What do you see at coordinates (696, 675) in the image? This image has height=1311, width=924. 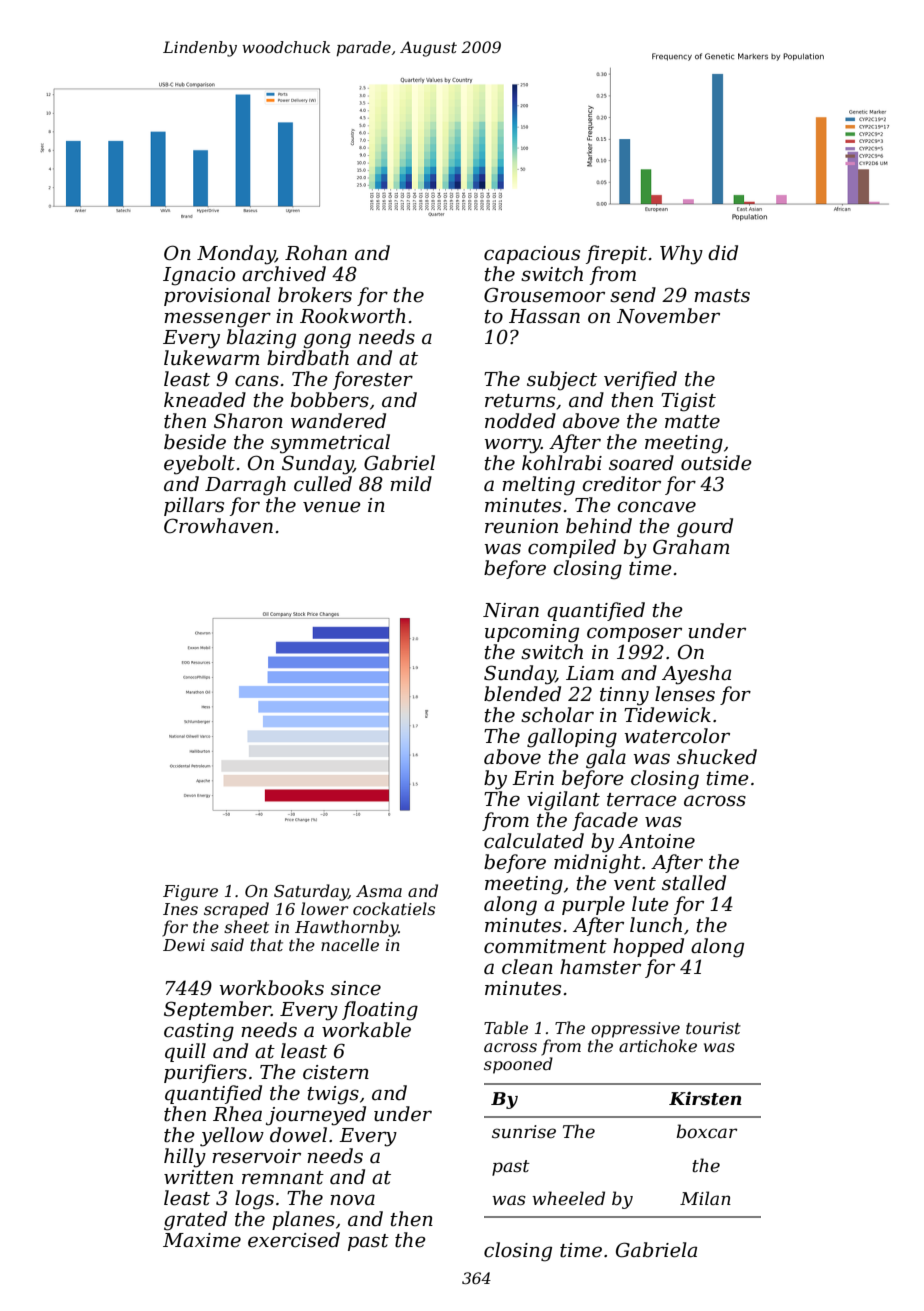 I see `Ayesha` at bounding box center [696, 675].
